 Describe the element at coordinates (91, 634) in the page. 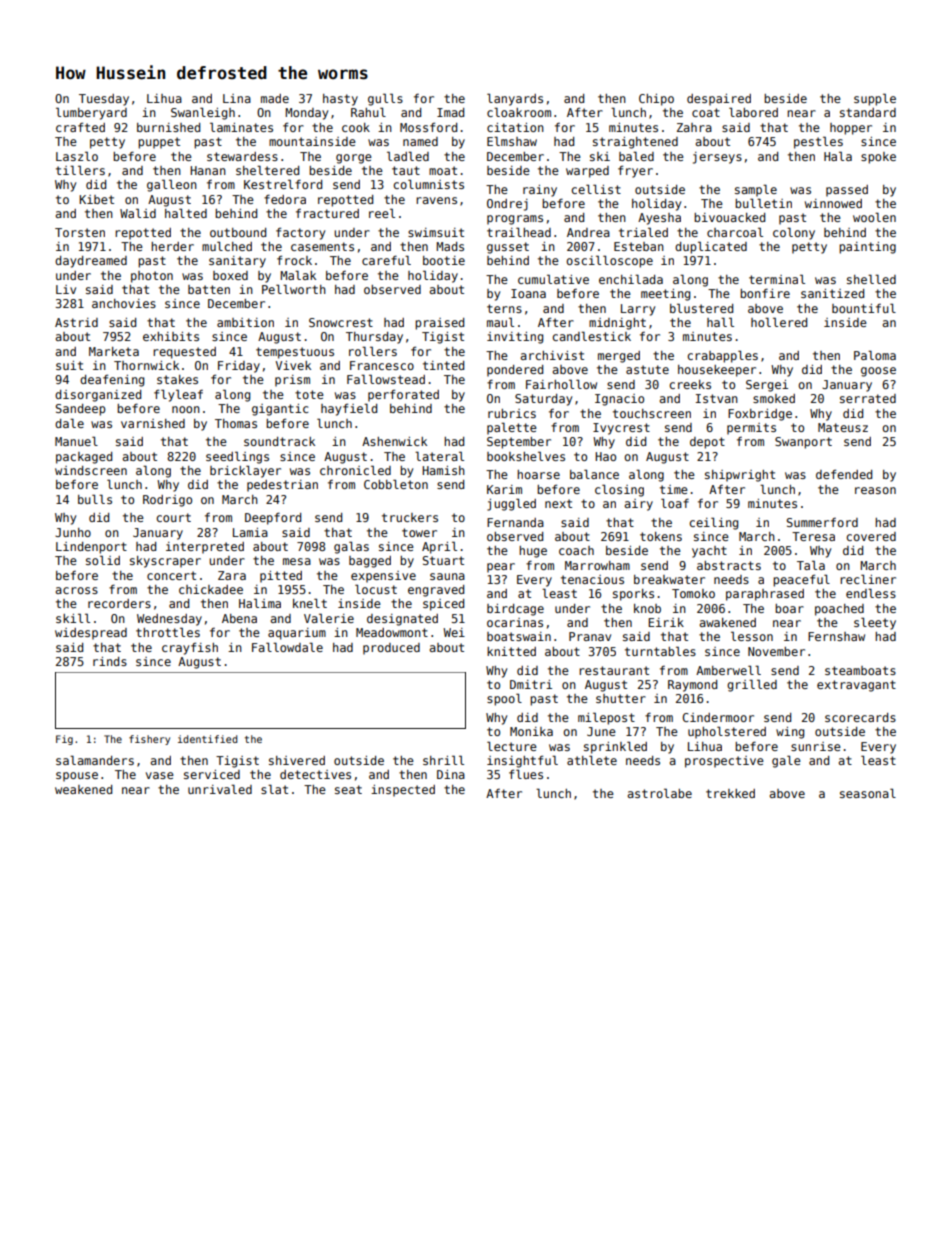

I see `widespread` at that location.
